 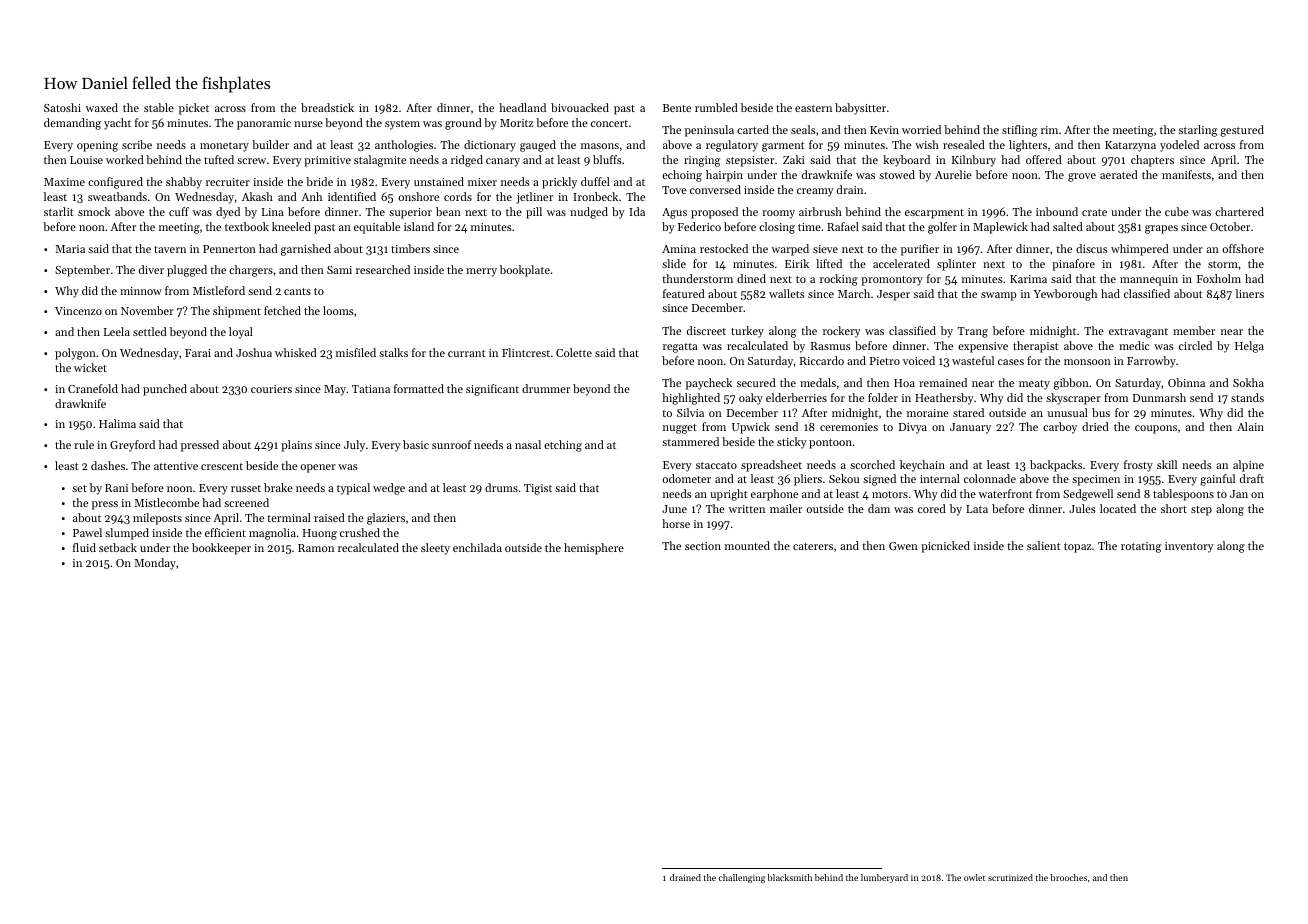 What do you see at coordinates (1183, 495) in the image?
I see `tablespoons` at bounding box center [1183, 495].
